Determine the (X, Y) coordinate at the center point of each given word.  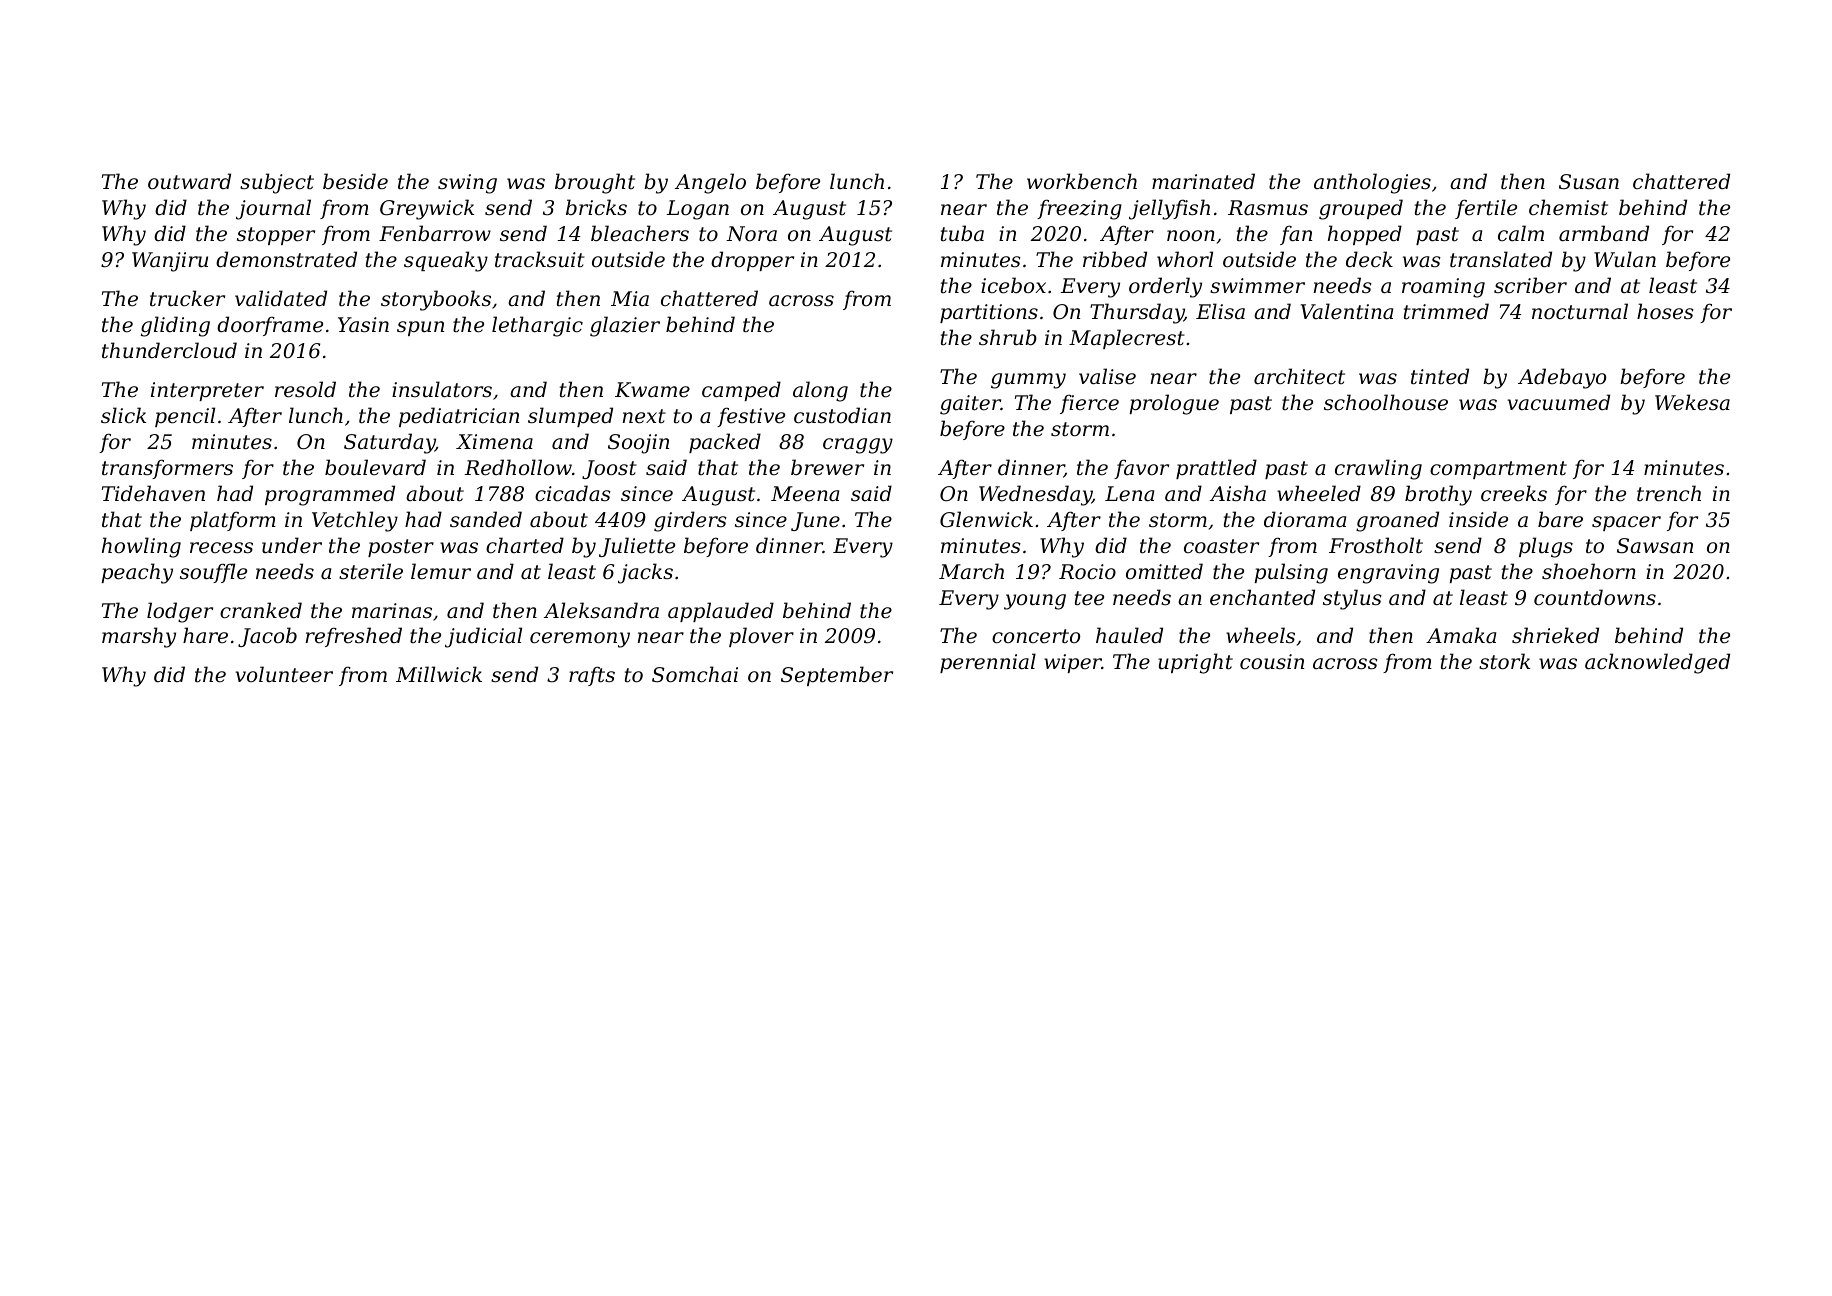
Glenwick (986, 519)
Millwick (439, 674)
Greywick (427, 209)
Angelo (710, 183)
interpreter (207, 391)
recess (221, 548)
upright (1195, 663)
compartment (1498, 470)
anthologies (1372, 183)
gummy (1028, 381)
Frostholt (1376, 545)
